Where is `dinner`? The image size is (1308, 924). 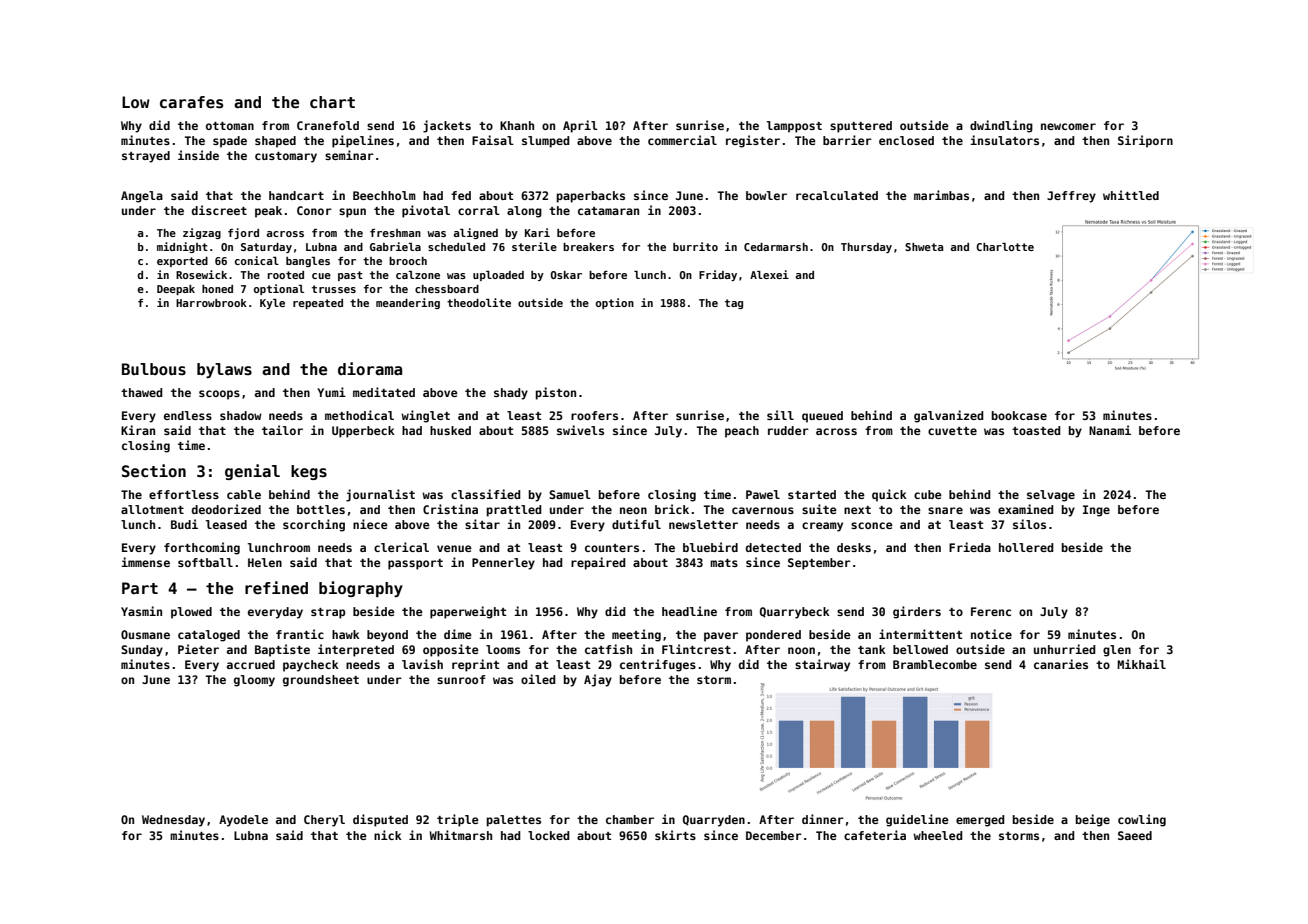 dinner is located at coordinates (823, 819).
